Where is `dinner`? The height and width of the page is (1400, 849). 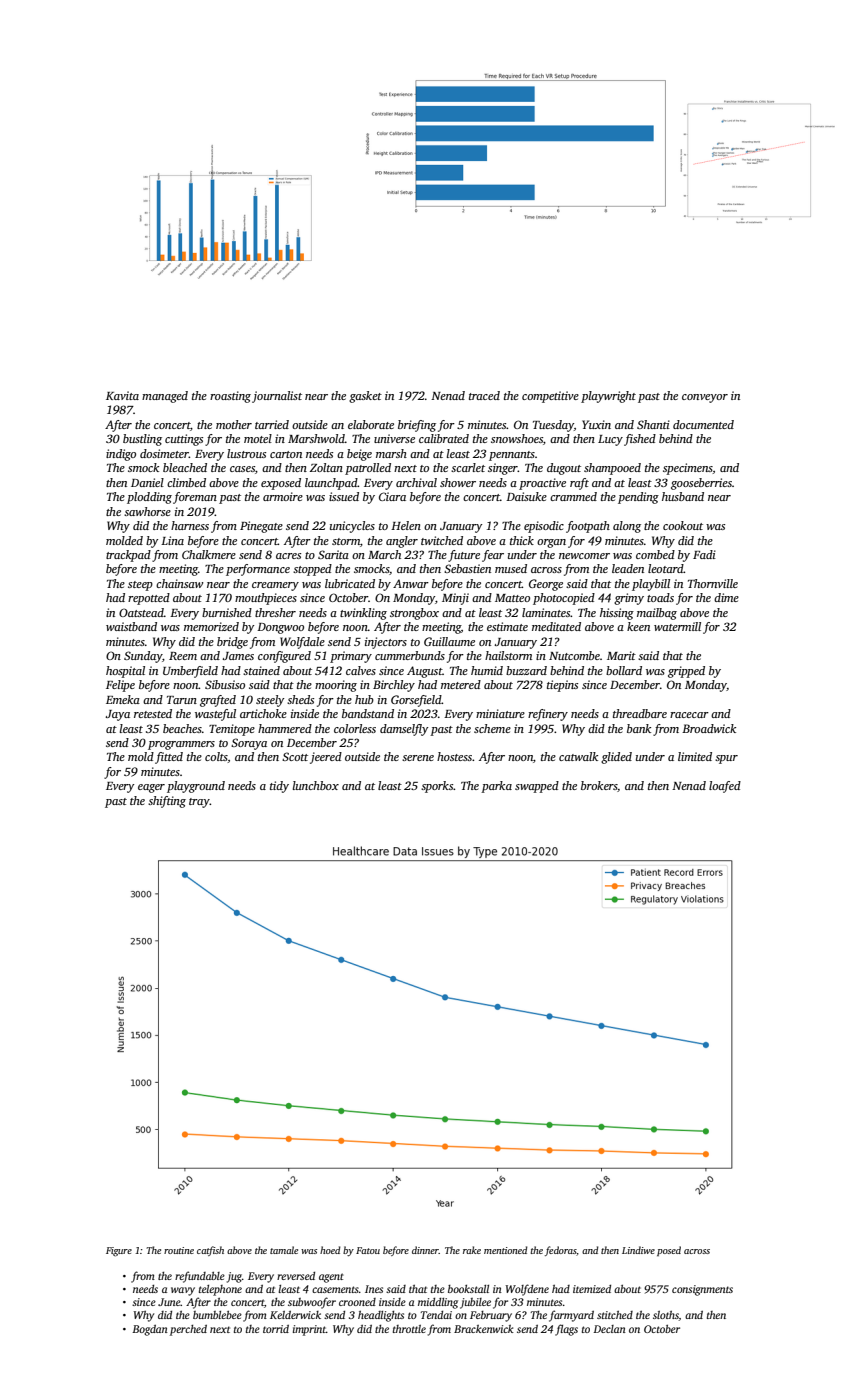 dinner is located at coordinates (425, 1250).
